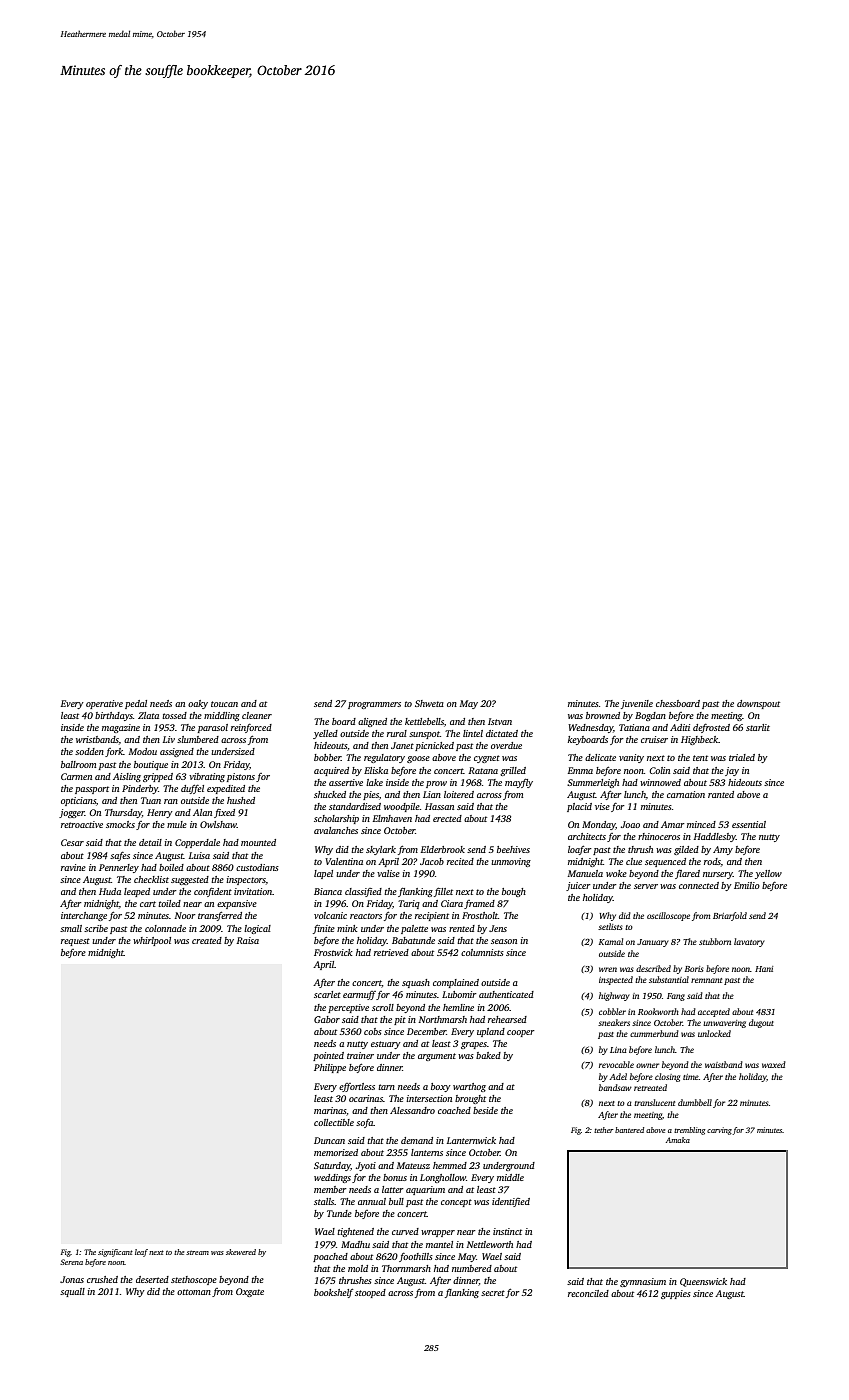 The height and width of the screenshot is (1400, 849). I want to click on pedal, so click(136, 704).
